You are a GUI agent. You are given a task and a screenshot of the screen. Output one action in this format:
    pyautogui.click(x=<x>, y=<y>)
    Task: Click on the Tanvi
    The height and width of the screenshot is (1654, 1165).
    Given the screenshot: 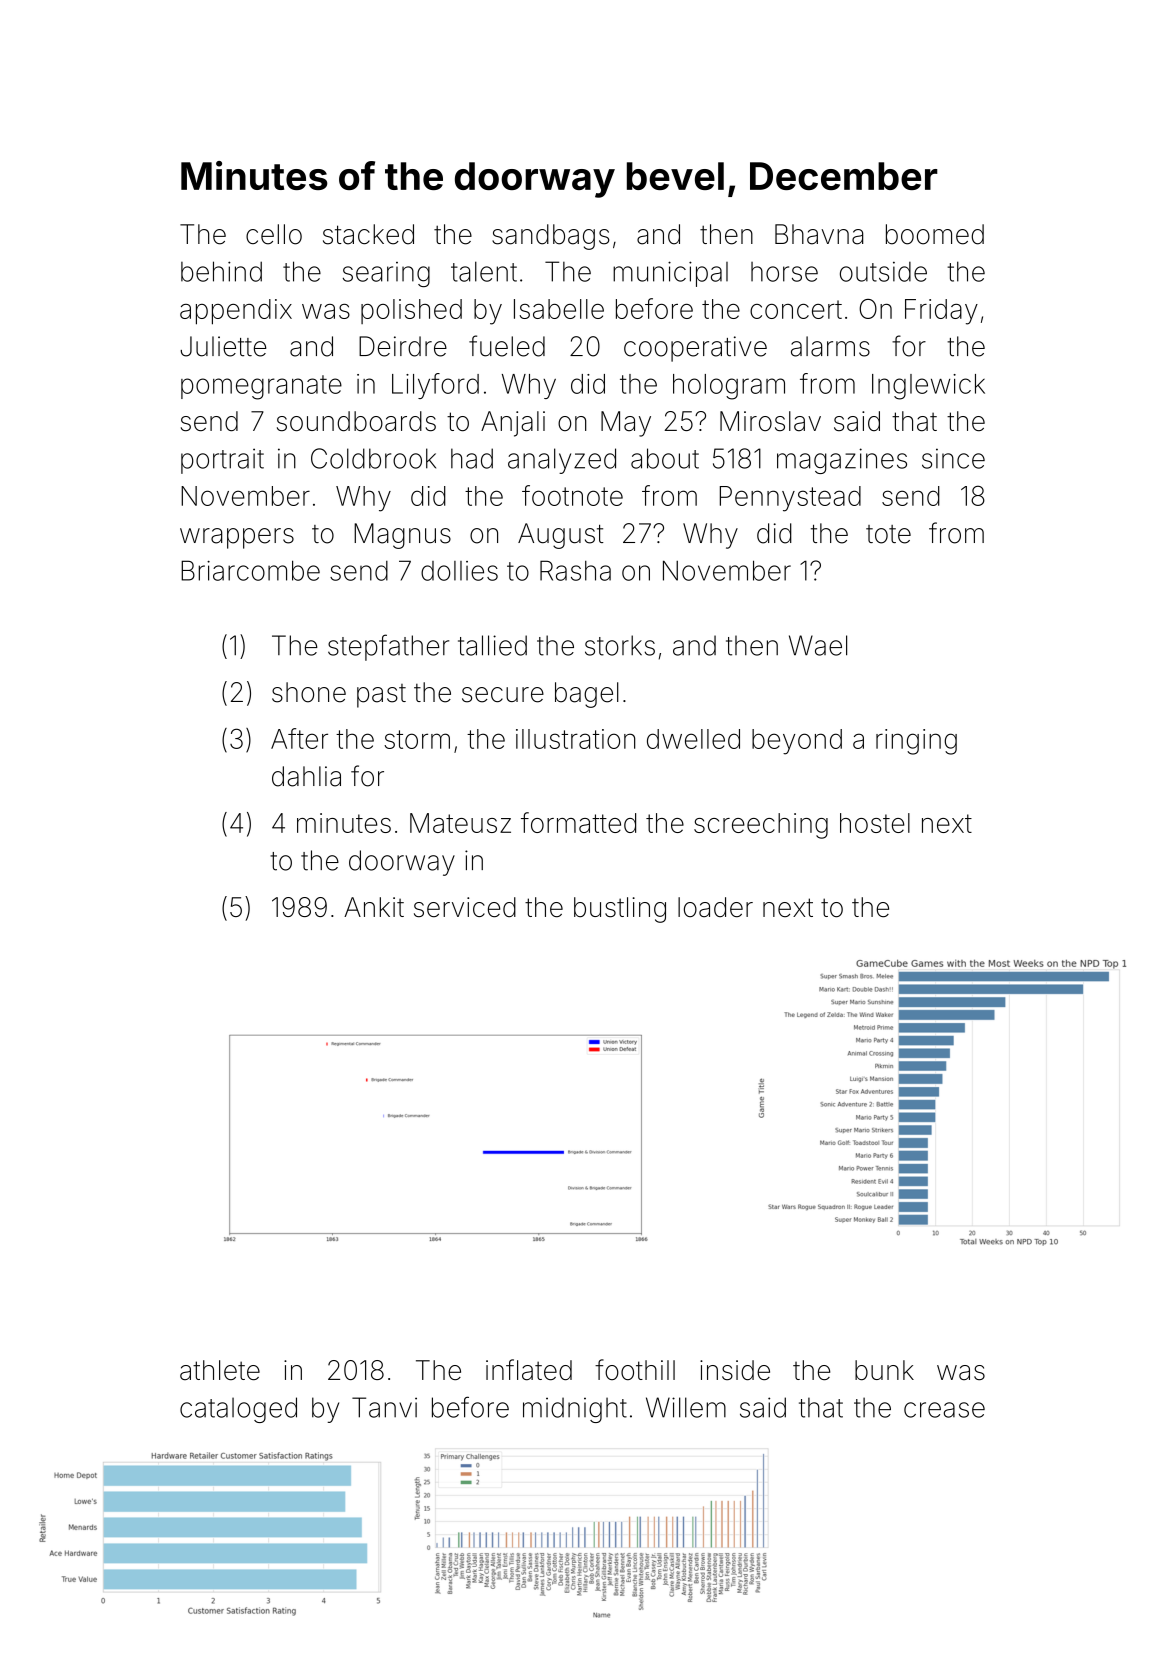 What is the action you would take?
    pyautogui.click(x=384, y=1407)
